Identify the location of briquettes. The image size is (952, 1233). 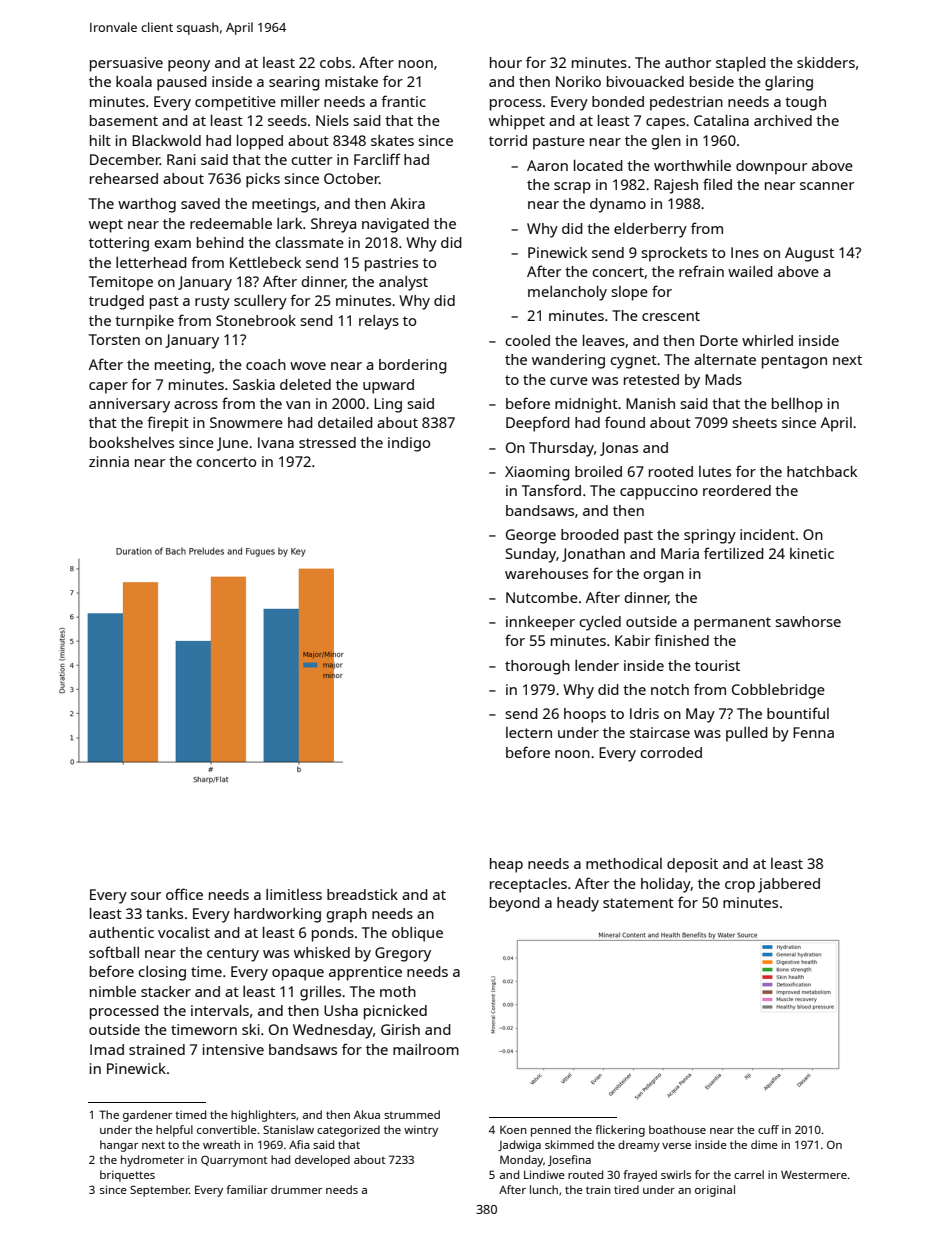
(127, 1176).
